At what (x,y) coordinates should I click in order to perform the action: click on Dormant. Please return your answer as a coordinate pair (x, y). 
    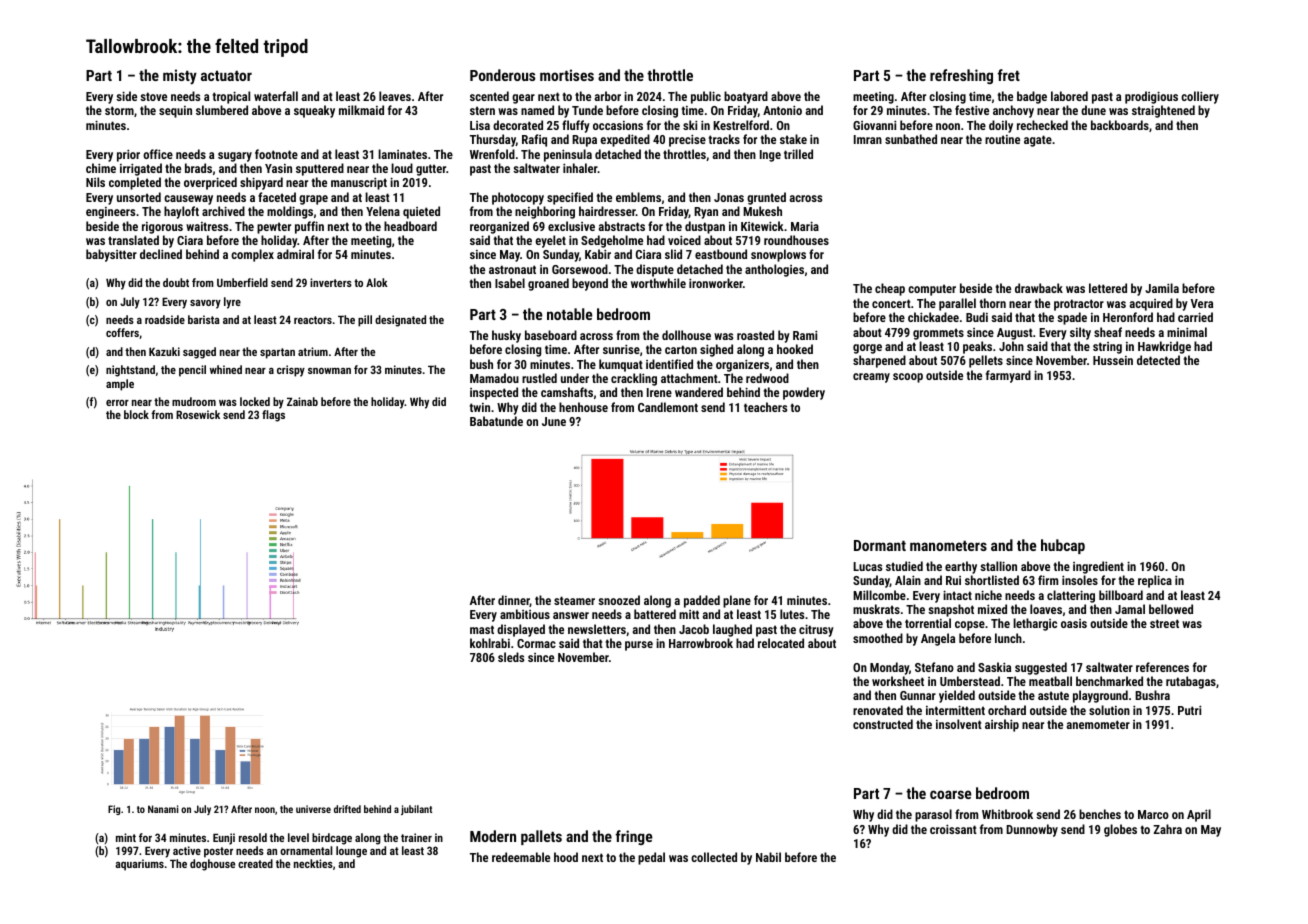
    Looking at the image, I should click on (880, 545).
